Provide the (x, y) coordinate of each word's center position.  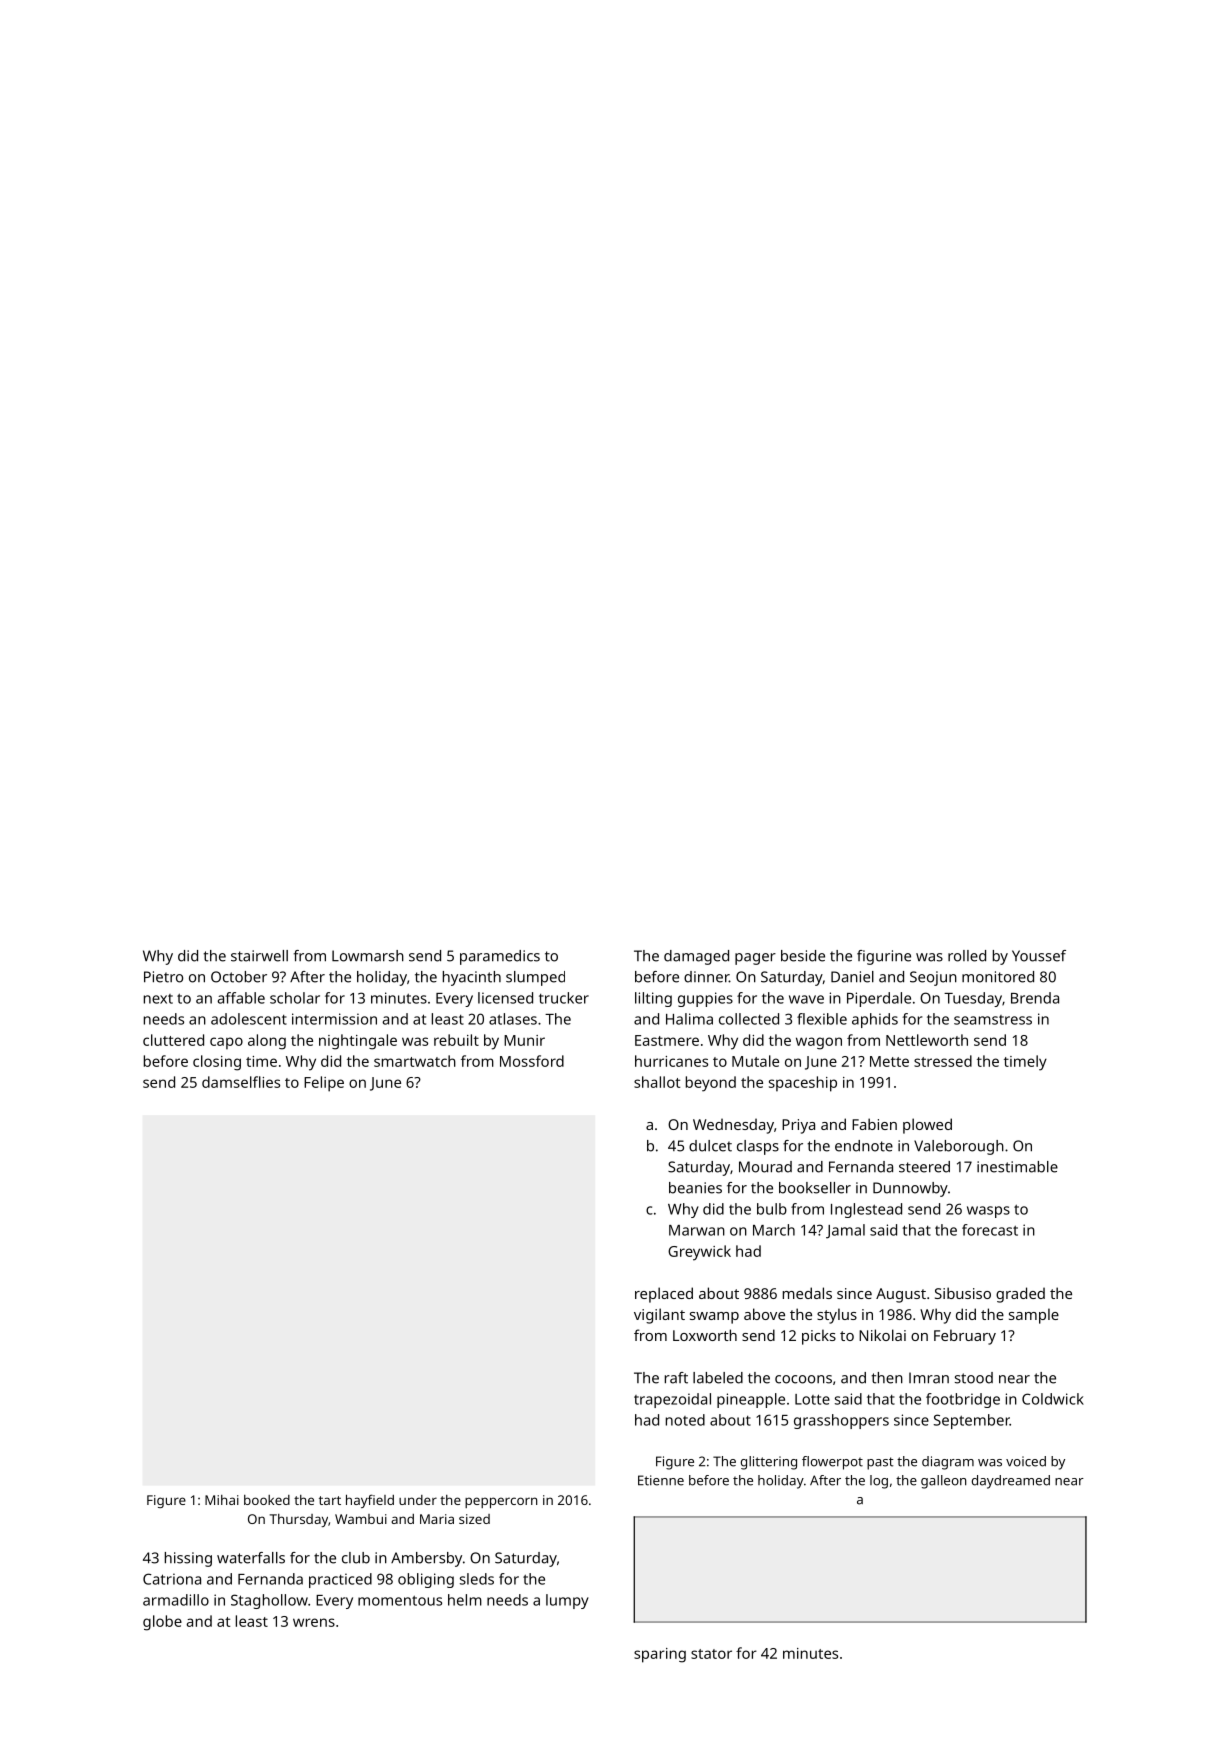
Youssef (1039, 956)
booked (267, 1500)
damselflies (241, 1082)
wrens (314, 1622)
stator (711, 1654)
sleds (477, 1579)
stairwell (259, 956)
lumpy (567, 1601)
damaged (696, 957)
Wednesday (733, 1126)
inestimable (1017, 1167)
